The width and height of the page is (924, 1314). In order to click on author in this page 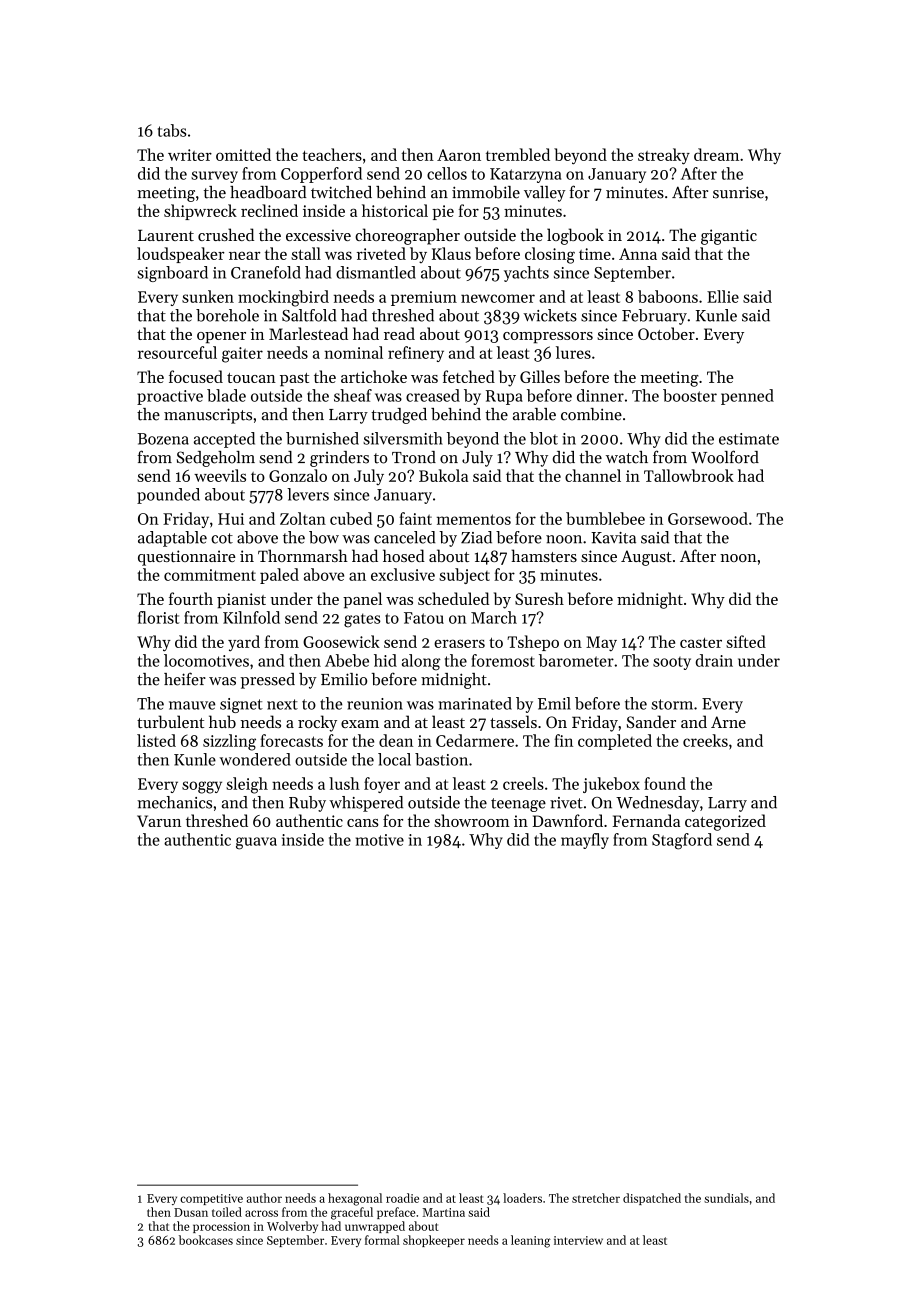, I will do `click(264, 1198)`.
